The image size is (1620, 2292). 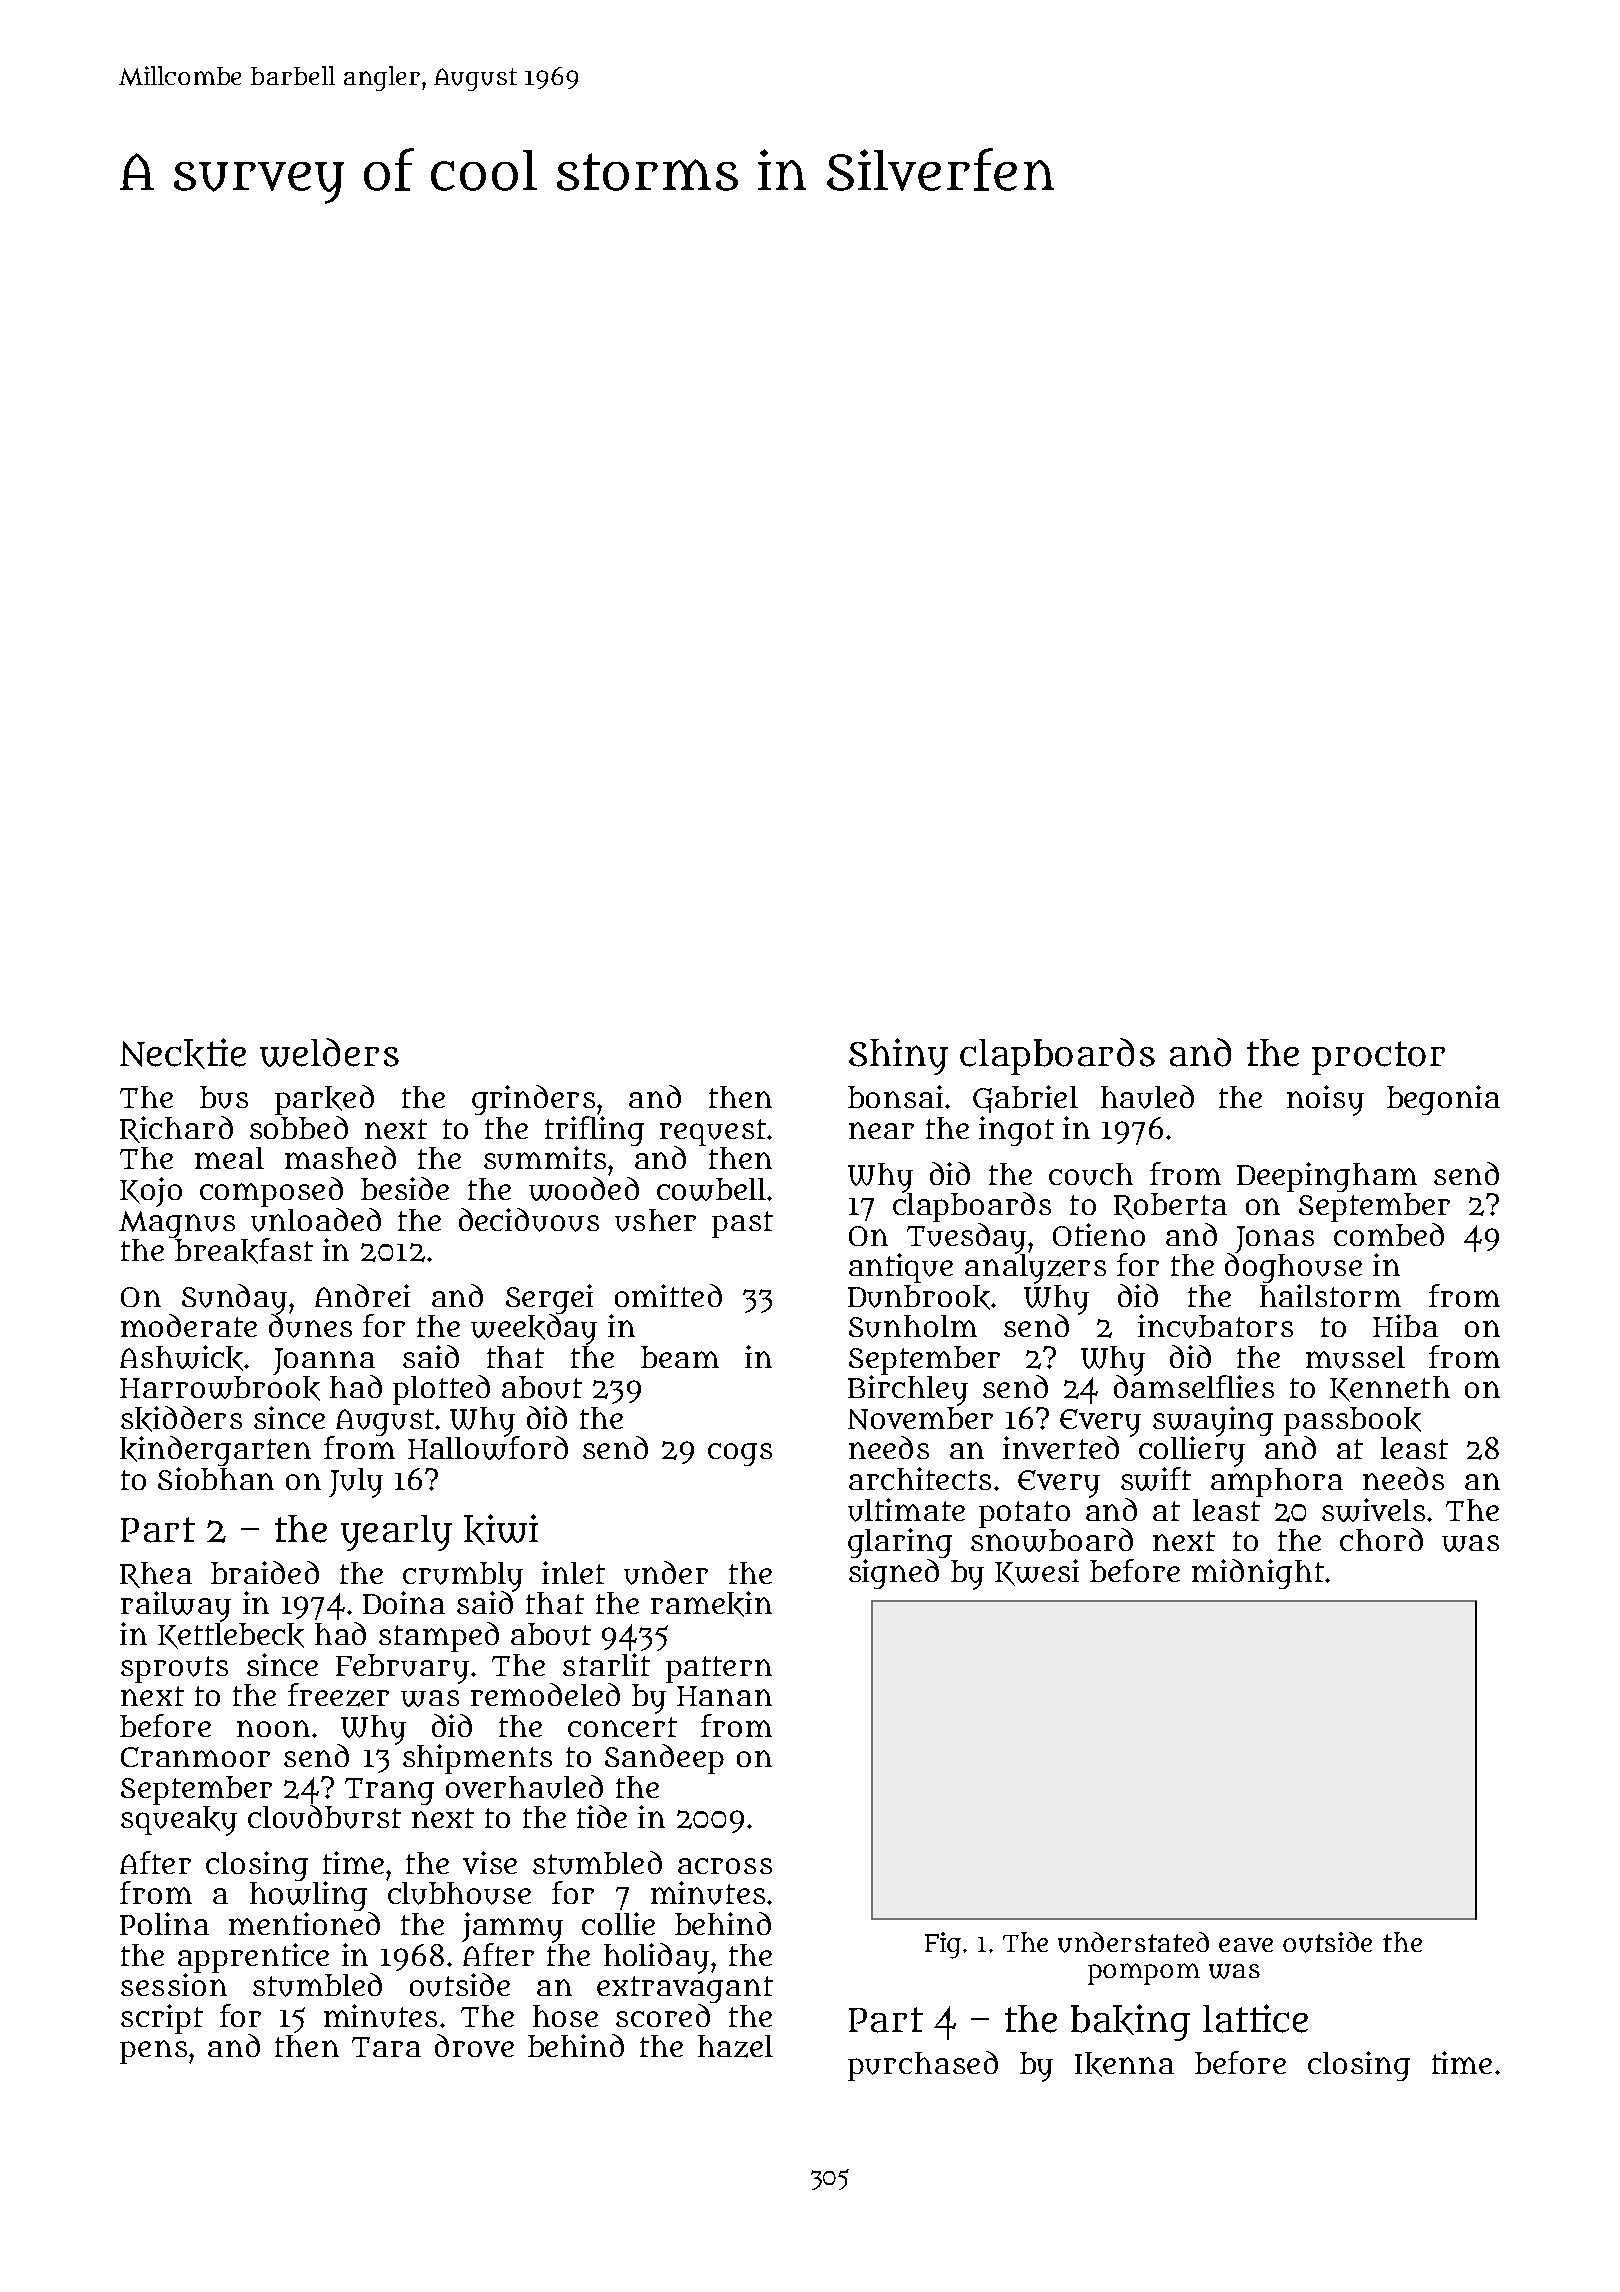 What do you see at coordinates (900, 1543) in the screenshot?
I see `glaring` at bounding box center [900, 1543].
